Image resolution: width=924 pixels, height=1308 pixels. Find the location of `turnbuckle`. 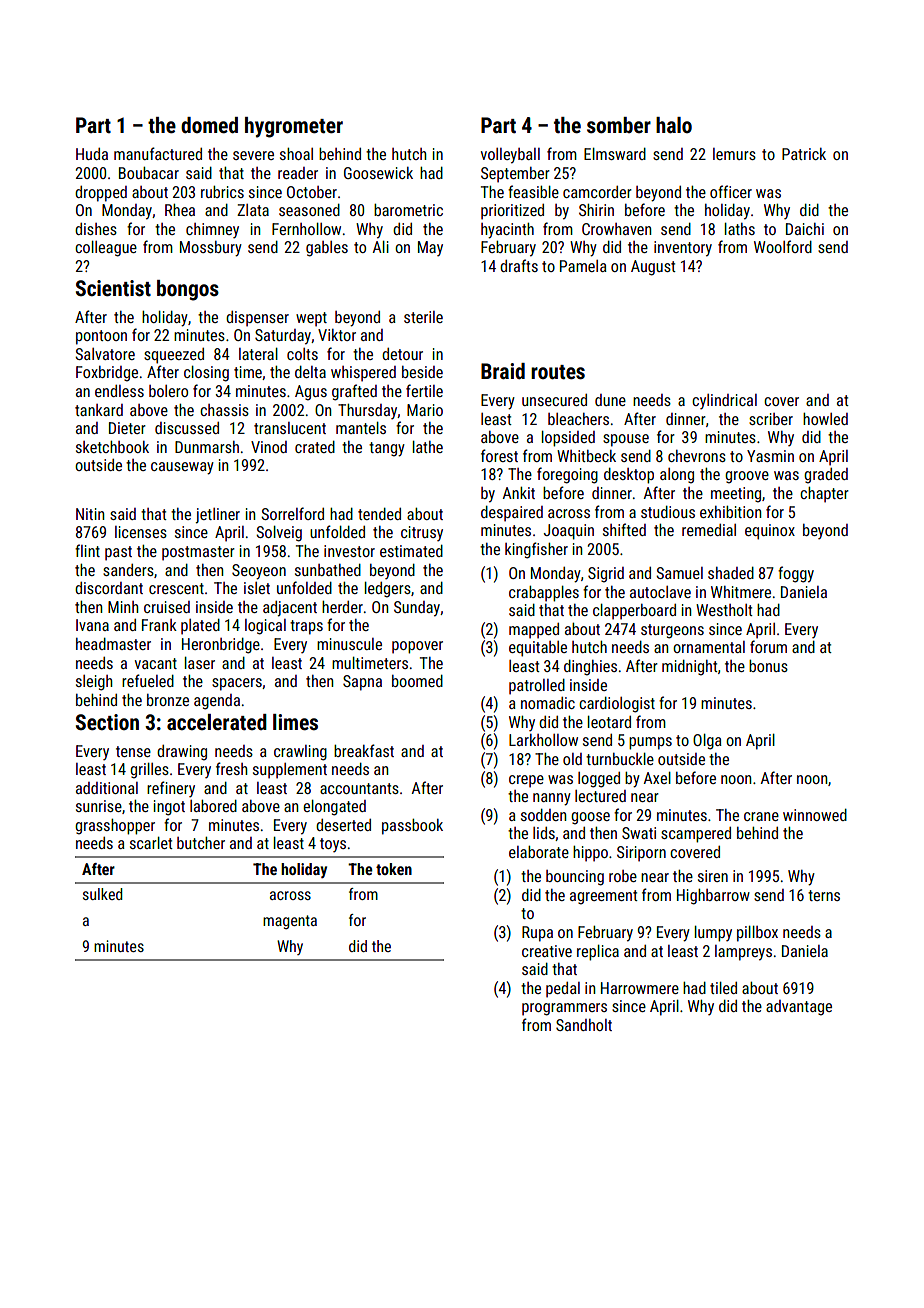

turnbuckle is located at coordinates (620, 759).
